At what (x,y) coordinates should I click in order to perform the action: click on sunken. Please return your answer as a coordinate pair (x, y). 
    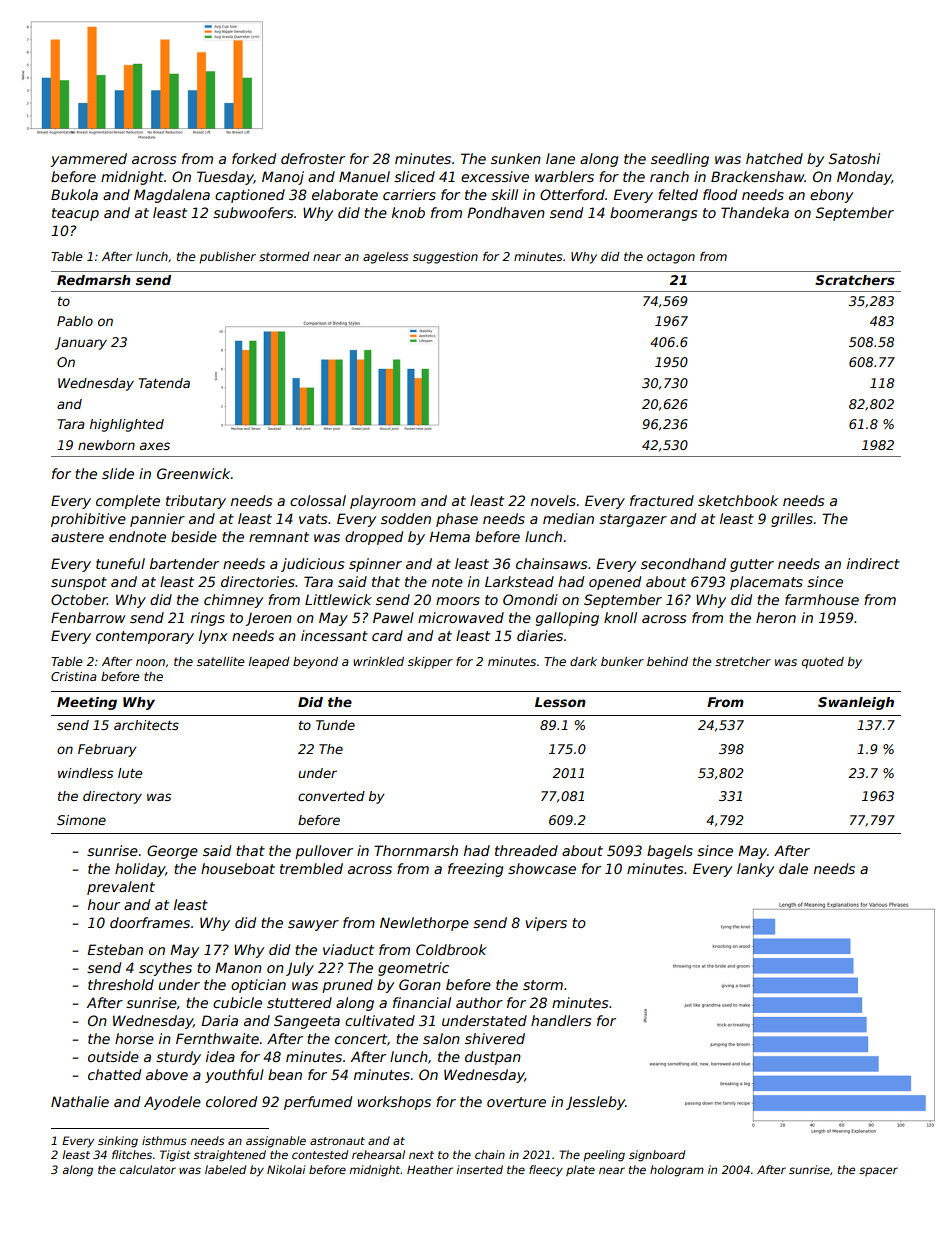
    Looking at the image, I should click on (516, 158).
